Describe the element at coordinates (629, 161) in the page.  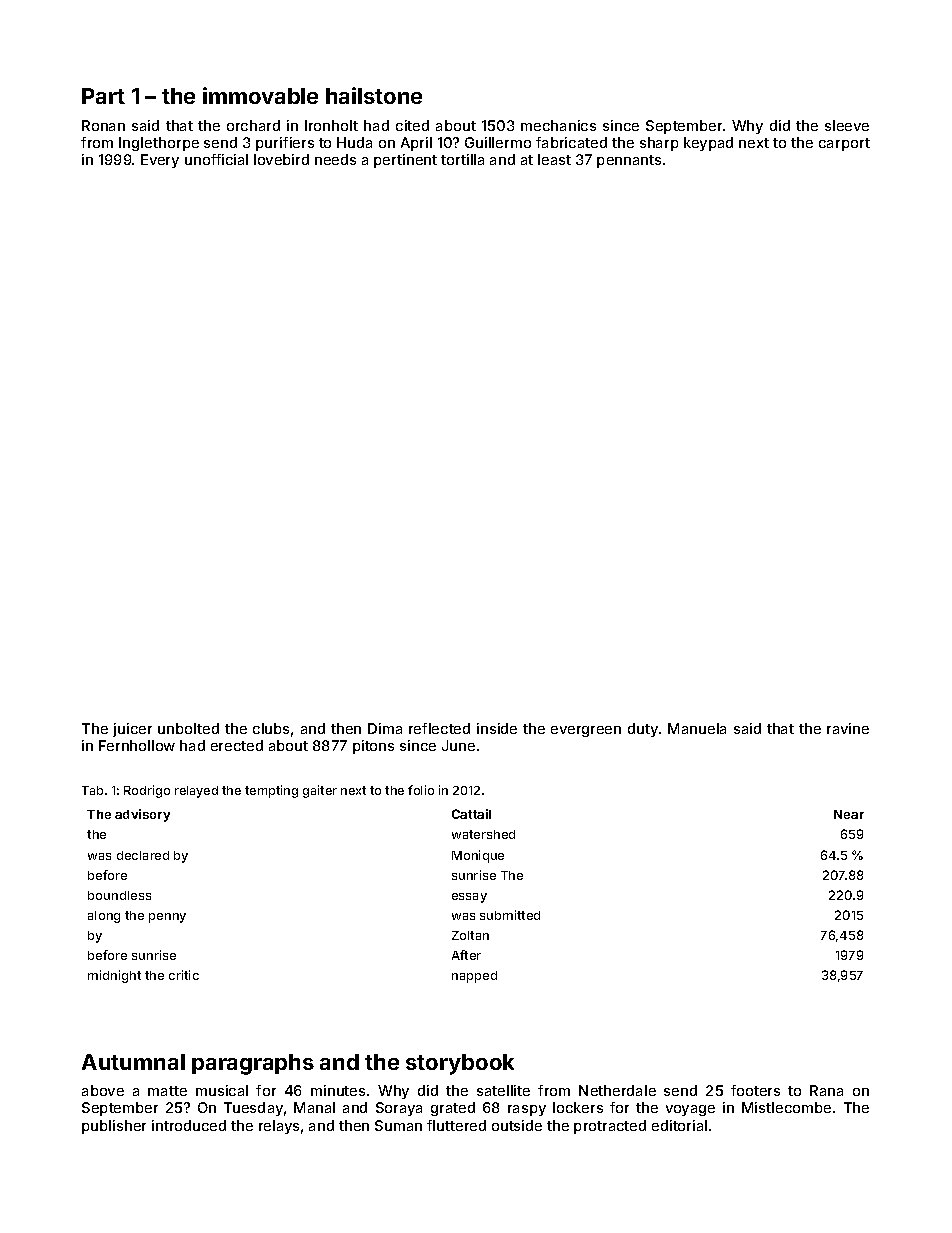
I see `pennants` at that location.
